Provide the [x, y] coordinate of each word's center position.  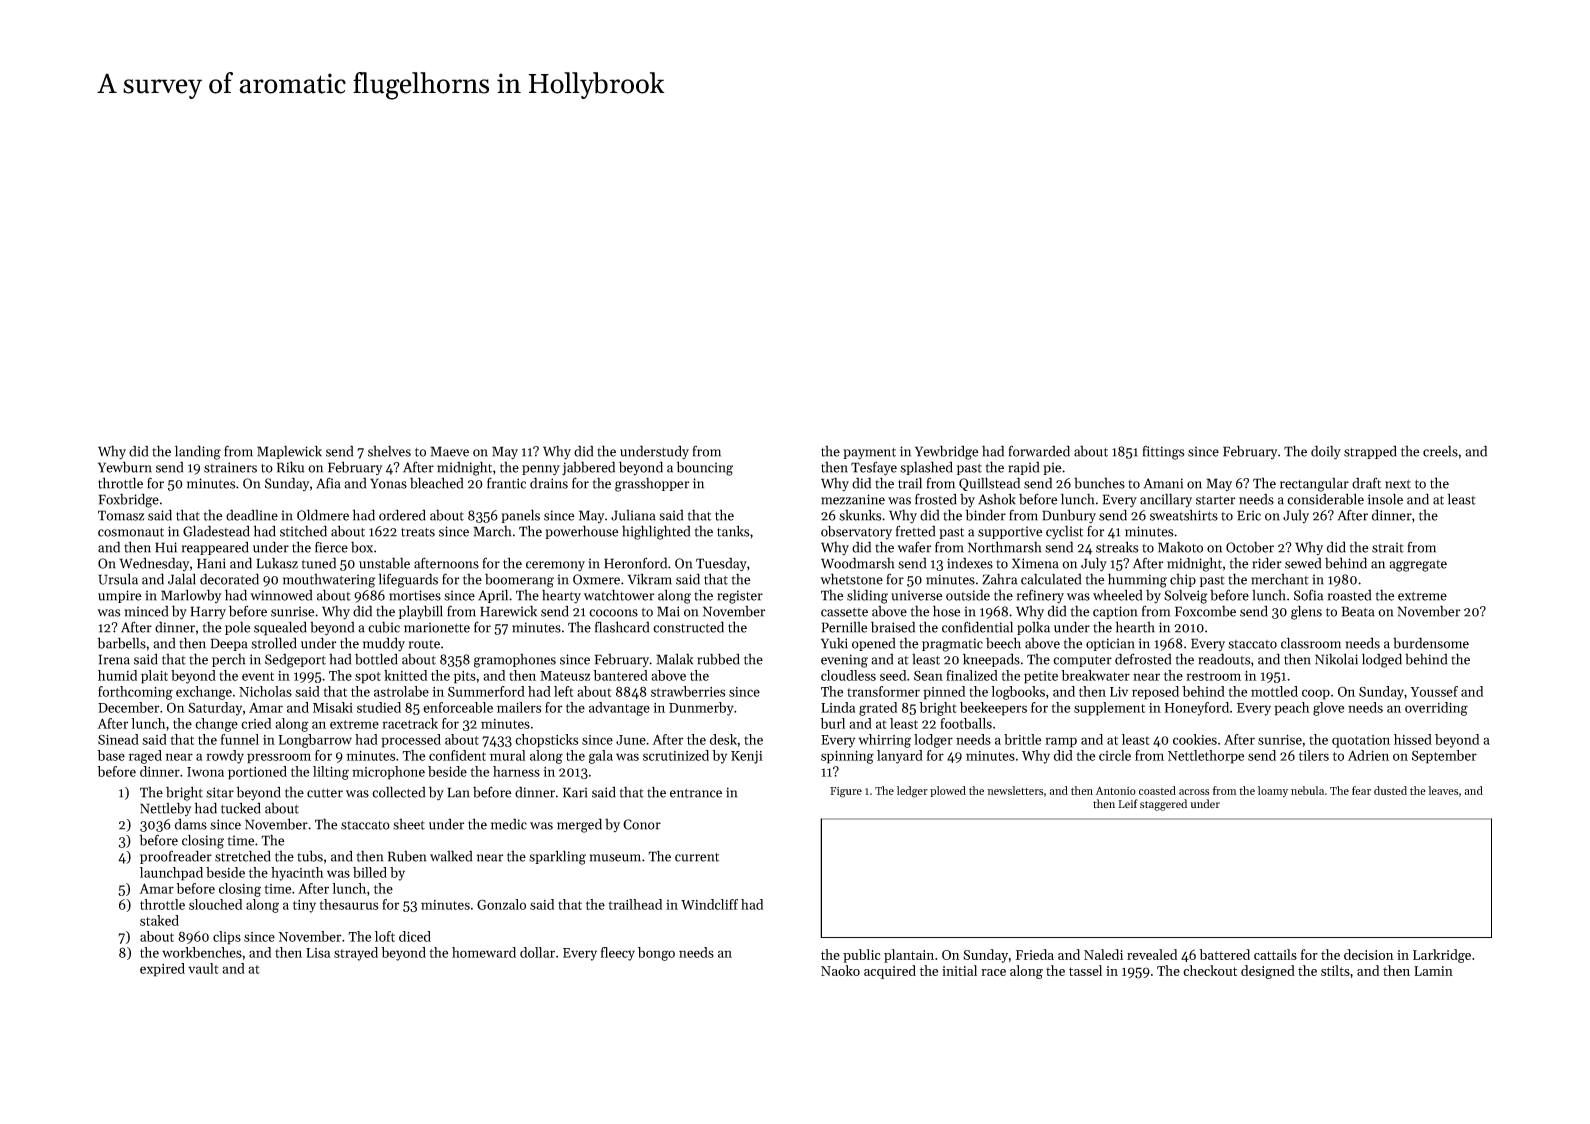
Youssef [1434, 691]
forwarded [1039, 451]
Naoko [840, 970]
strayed [356, 954]
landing [198, 452]
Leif [1128, 803]
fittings [1164, 452]
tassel [1085, 970]
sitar [220, 792]
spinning [847, 757]
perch [228, 660]
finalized [972, 675]
